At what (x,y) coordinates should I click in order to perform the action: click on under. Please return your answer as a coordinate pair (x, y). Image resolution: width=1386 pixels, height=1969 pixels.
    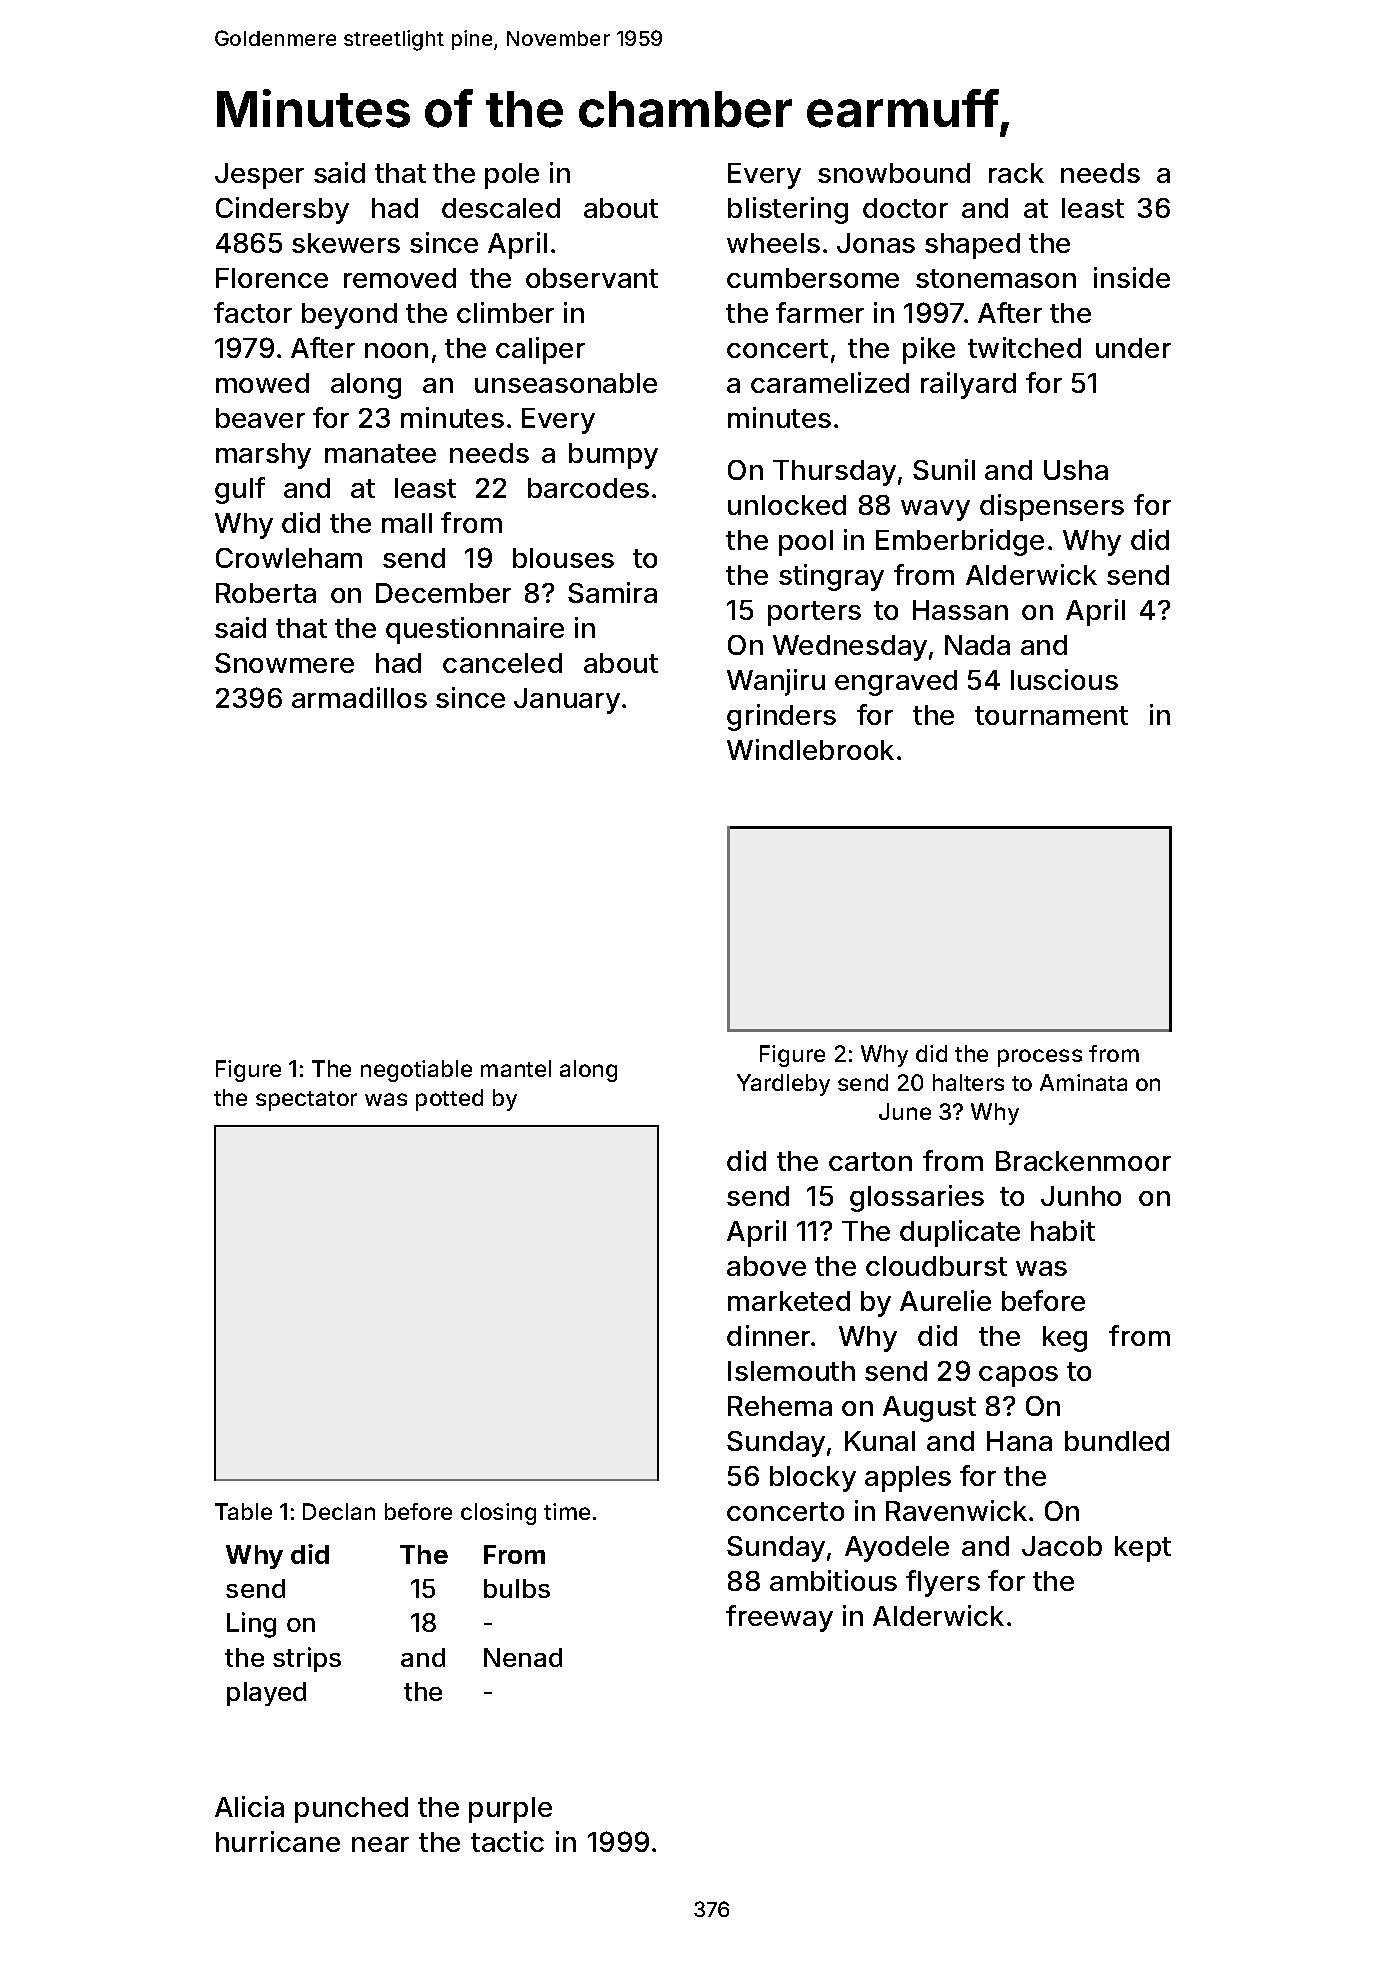
    Looking at the image, I should click on (1133, 348).
